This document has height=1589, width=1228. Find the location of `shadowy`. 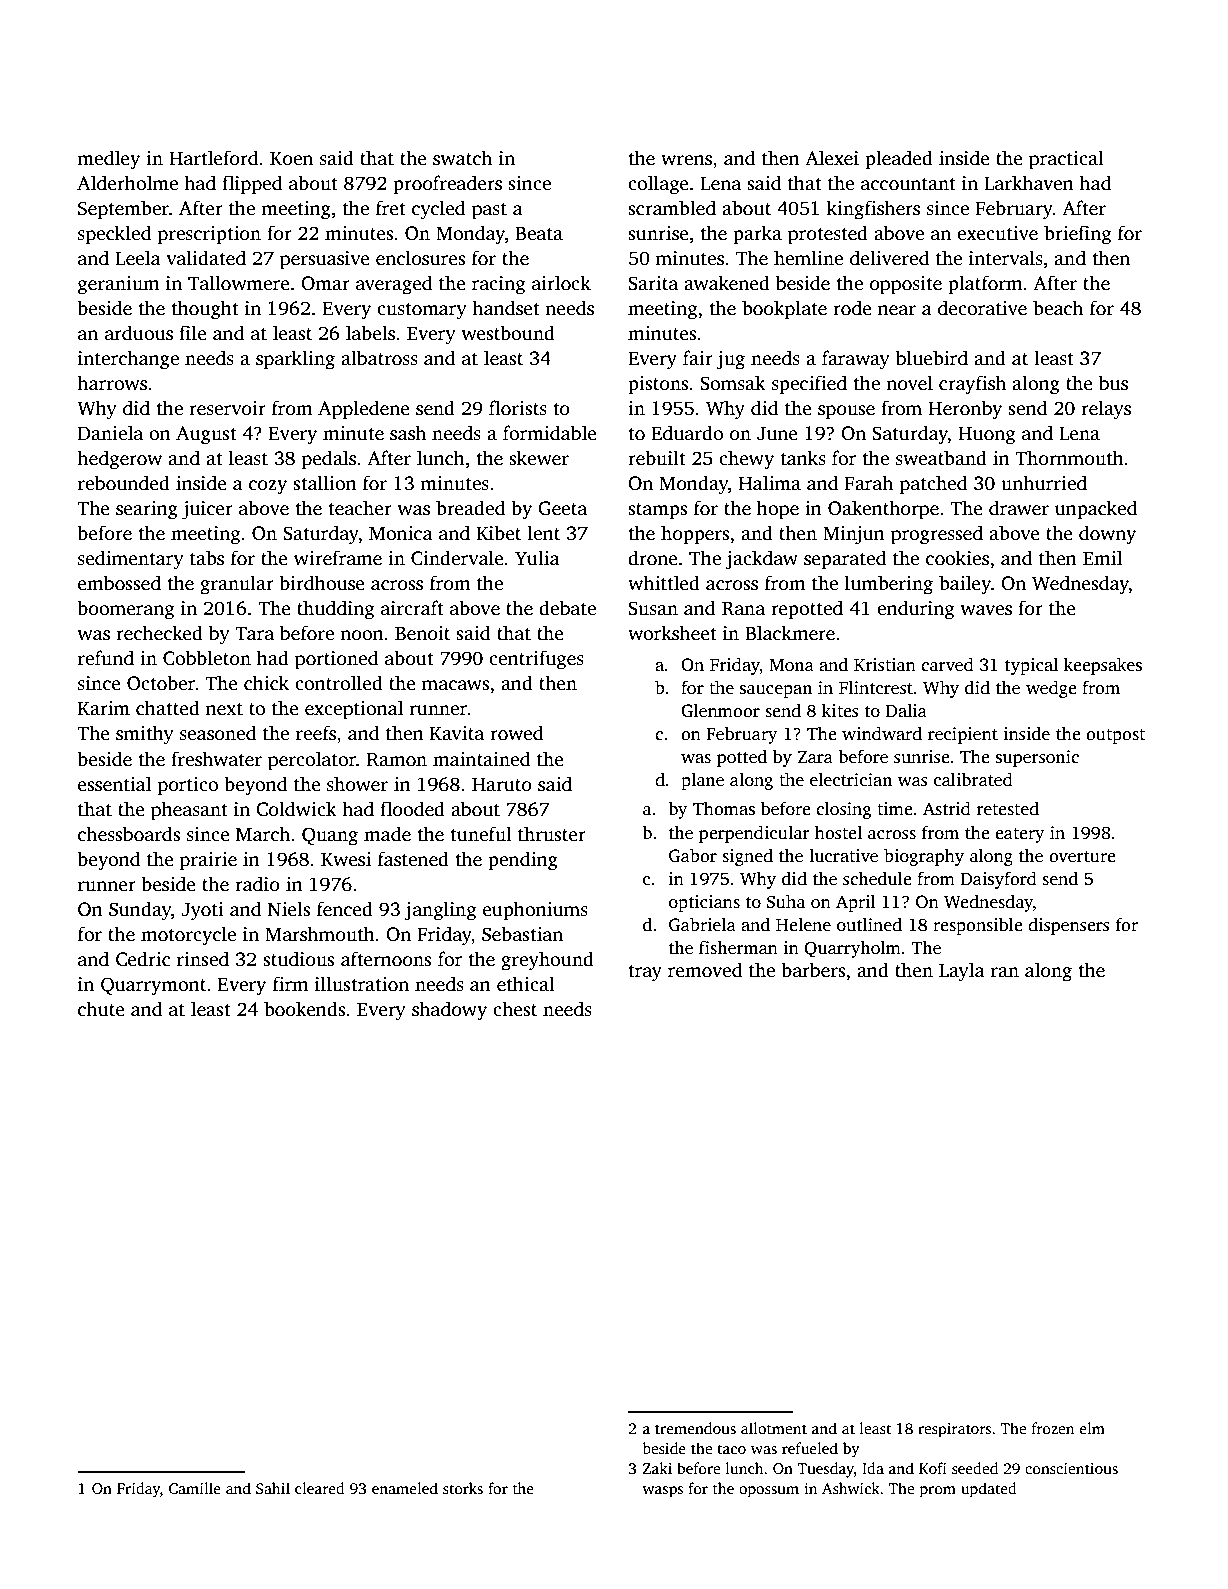

shadowy is located at coordinates (449, 1011).
